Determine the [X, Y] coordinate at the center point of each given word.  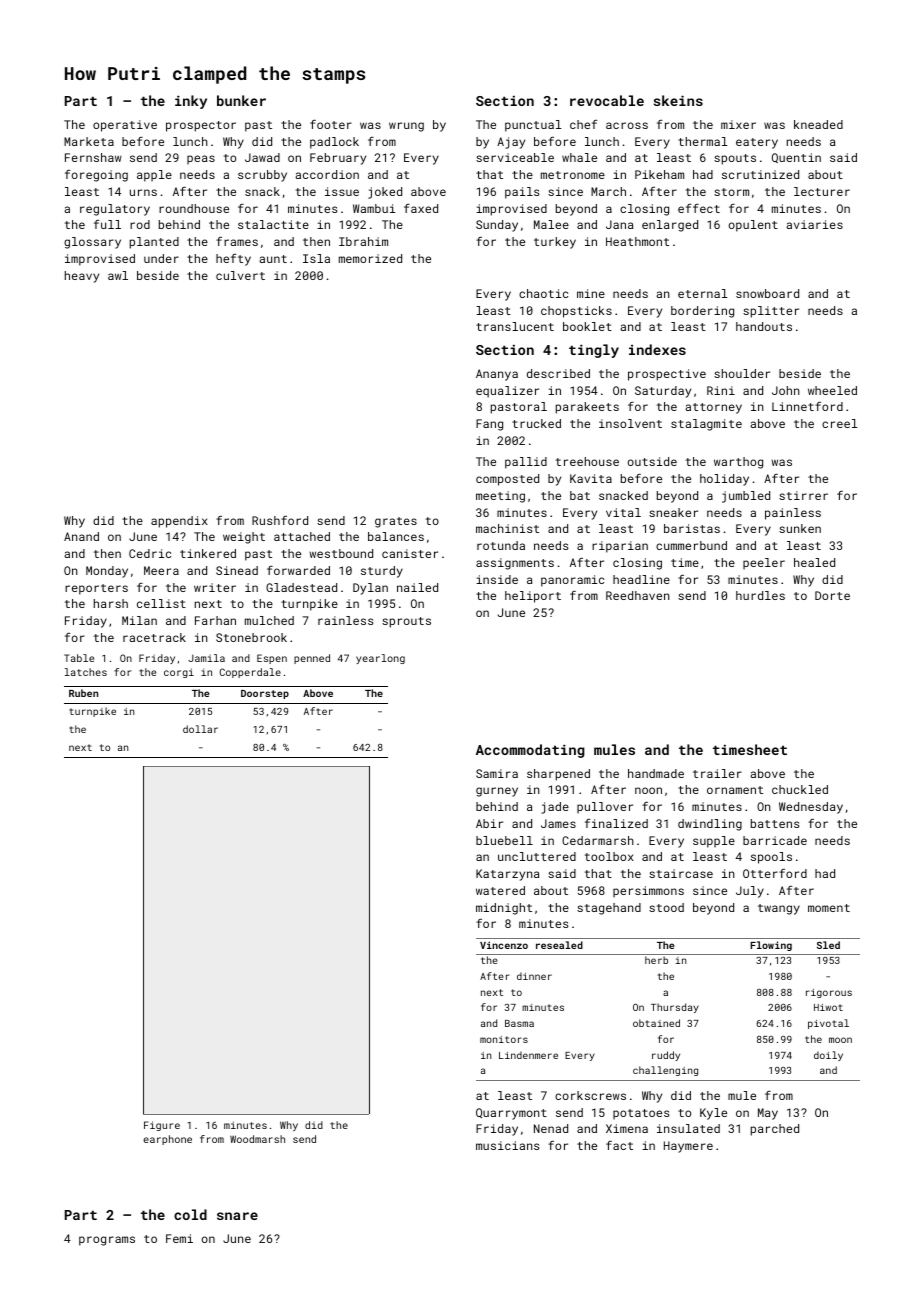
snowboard [767, 293]
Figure [162, 1126]
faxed [421, 208]
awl [118, 275]
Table [79, 658]
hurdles [760, 595]
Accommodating [530, 751]
